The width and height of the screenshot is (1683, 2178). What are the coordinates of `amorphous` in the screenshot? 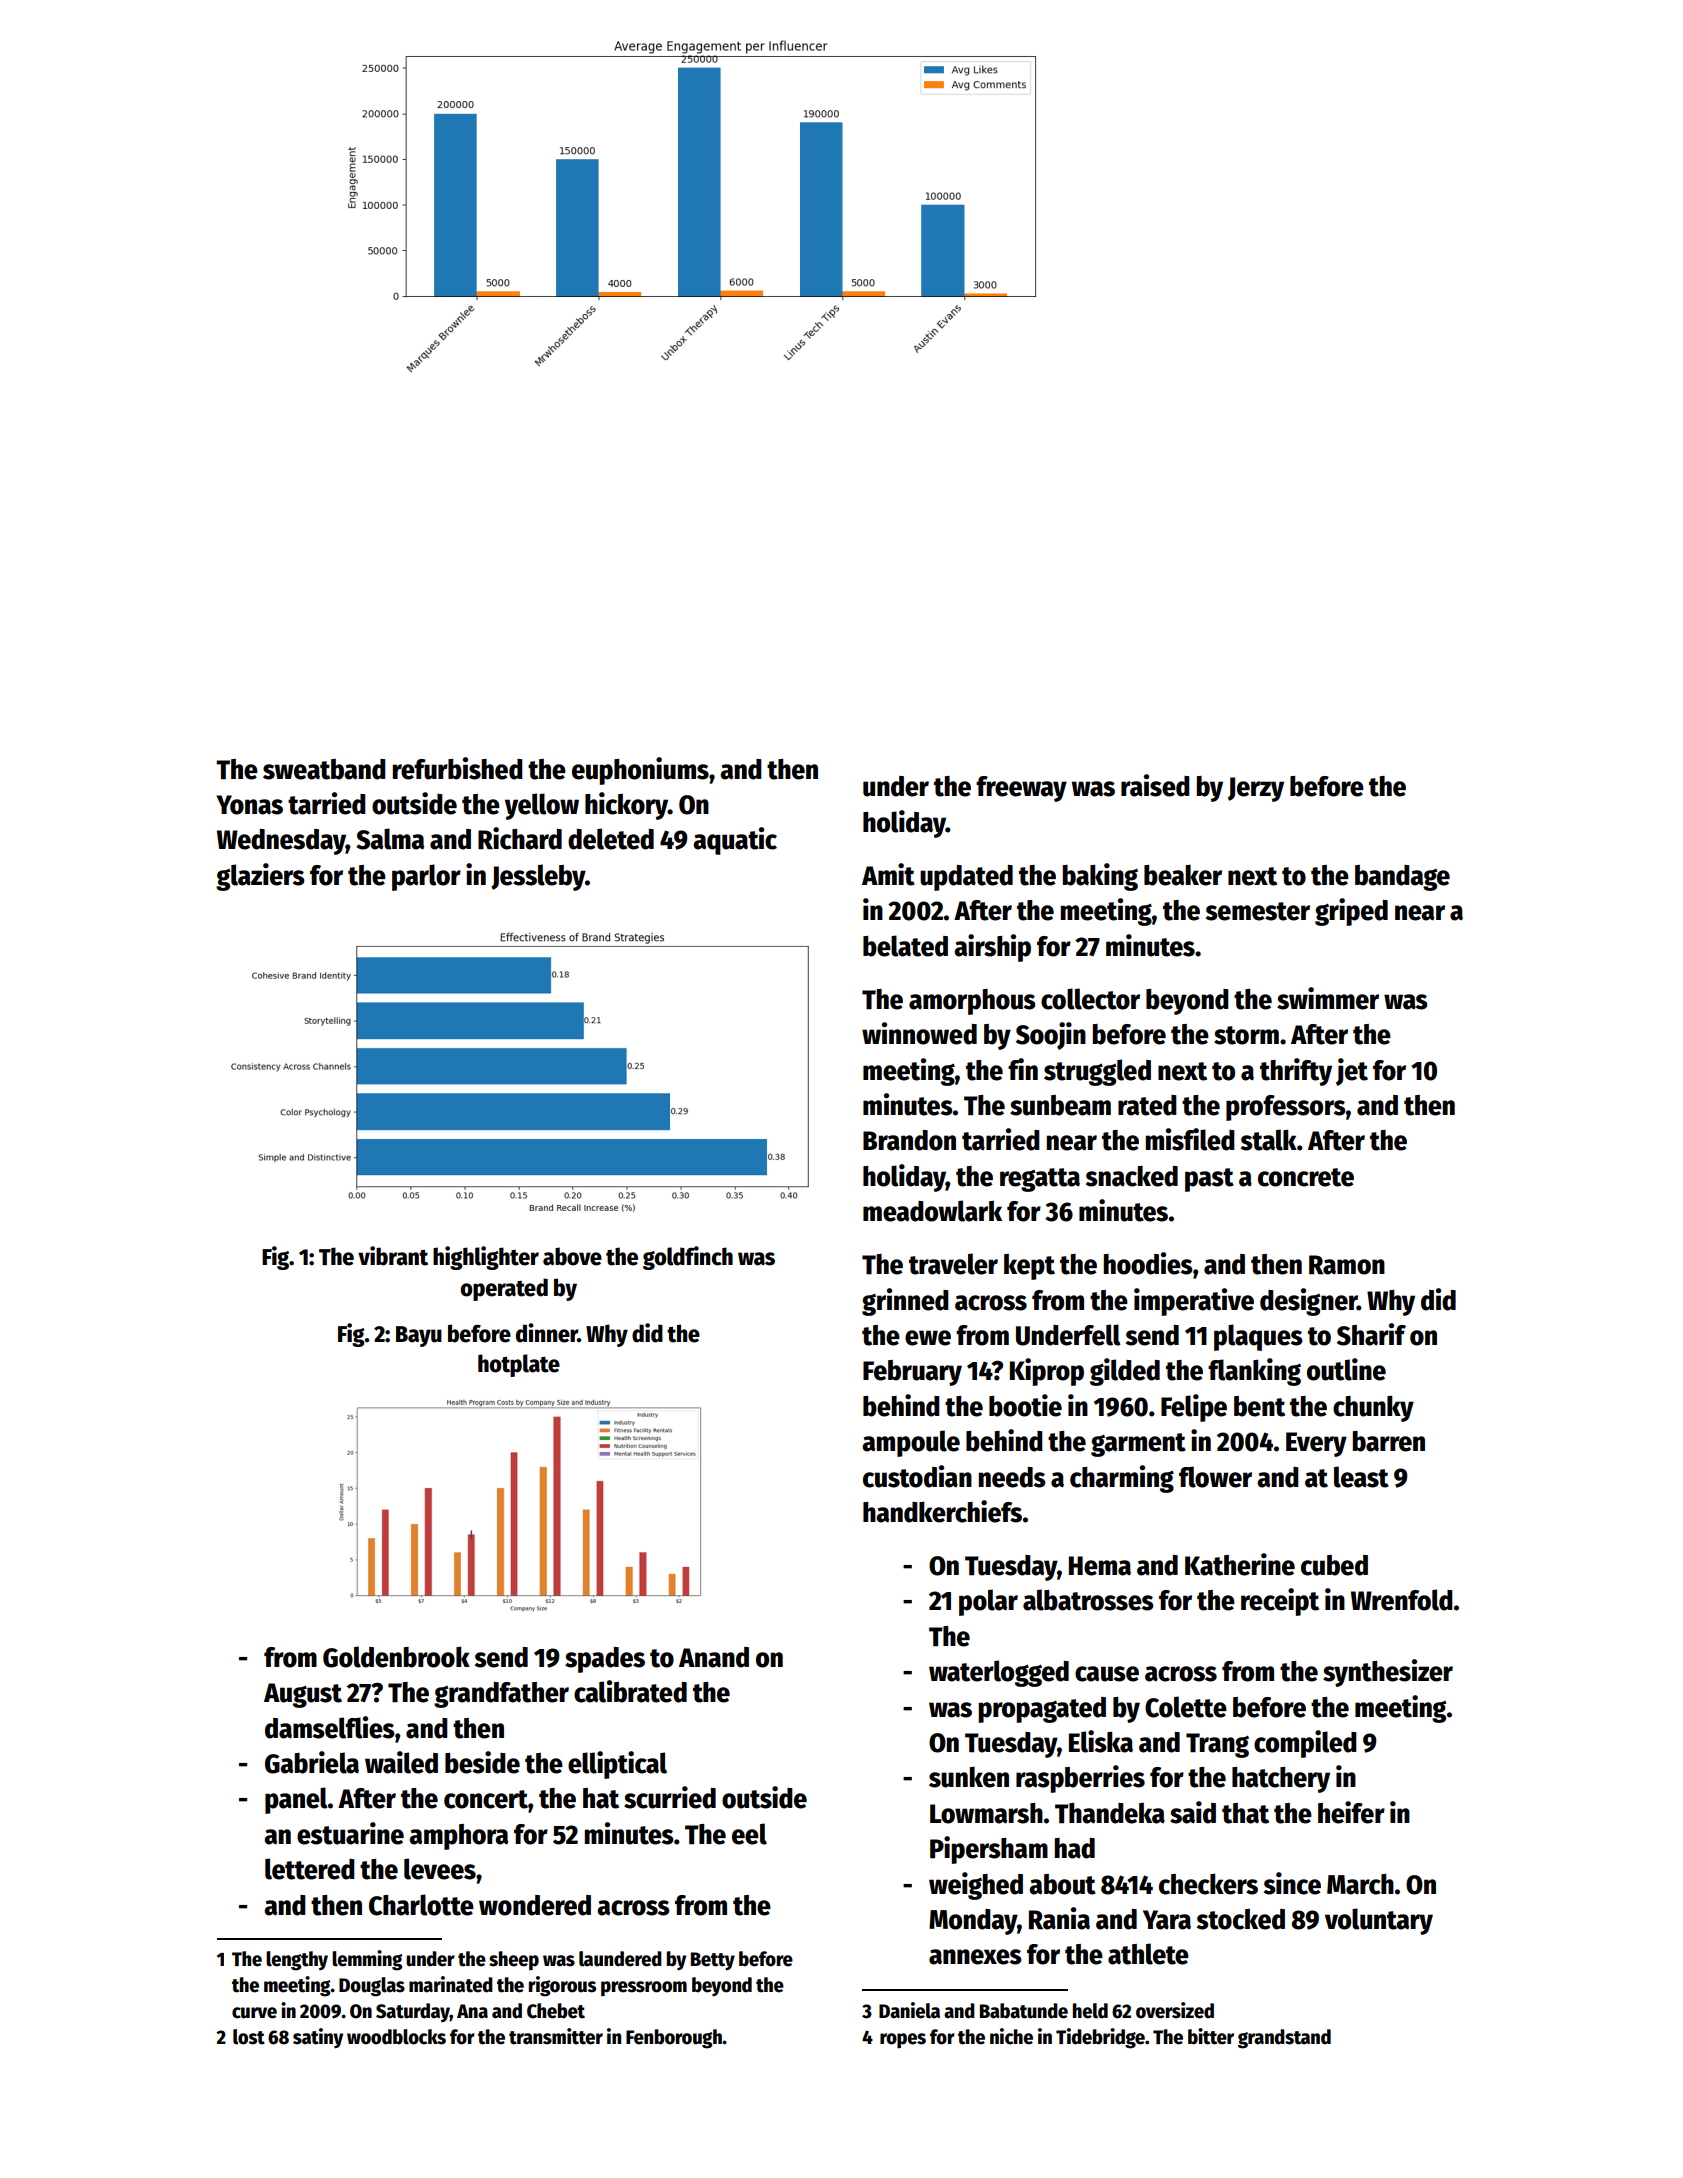 It's located at (972, 1002).
